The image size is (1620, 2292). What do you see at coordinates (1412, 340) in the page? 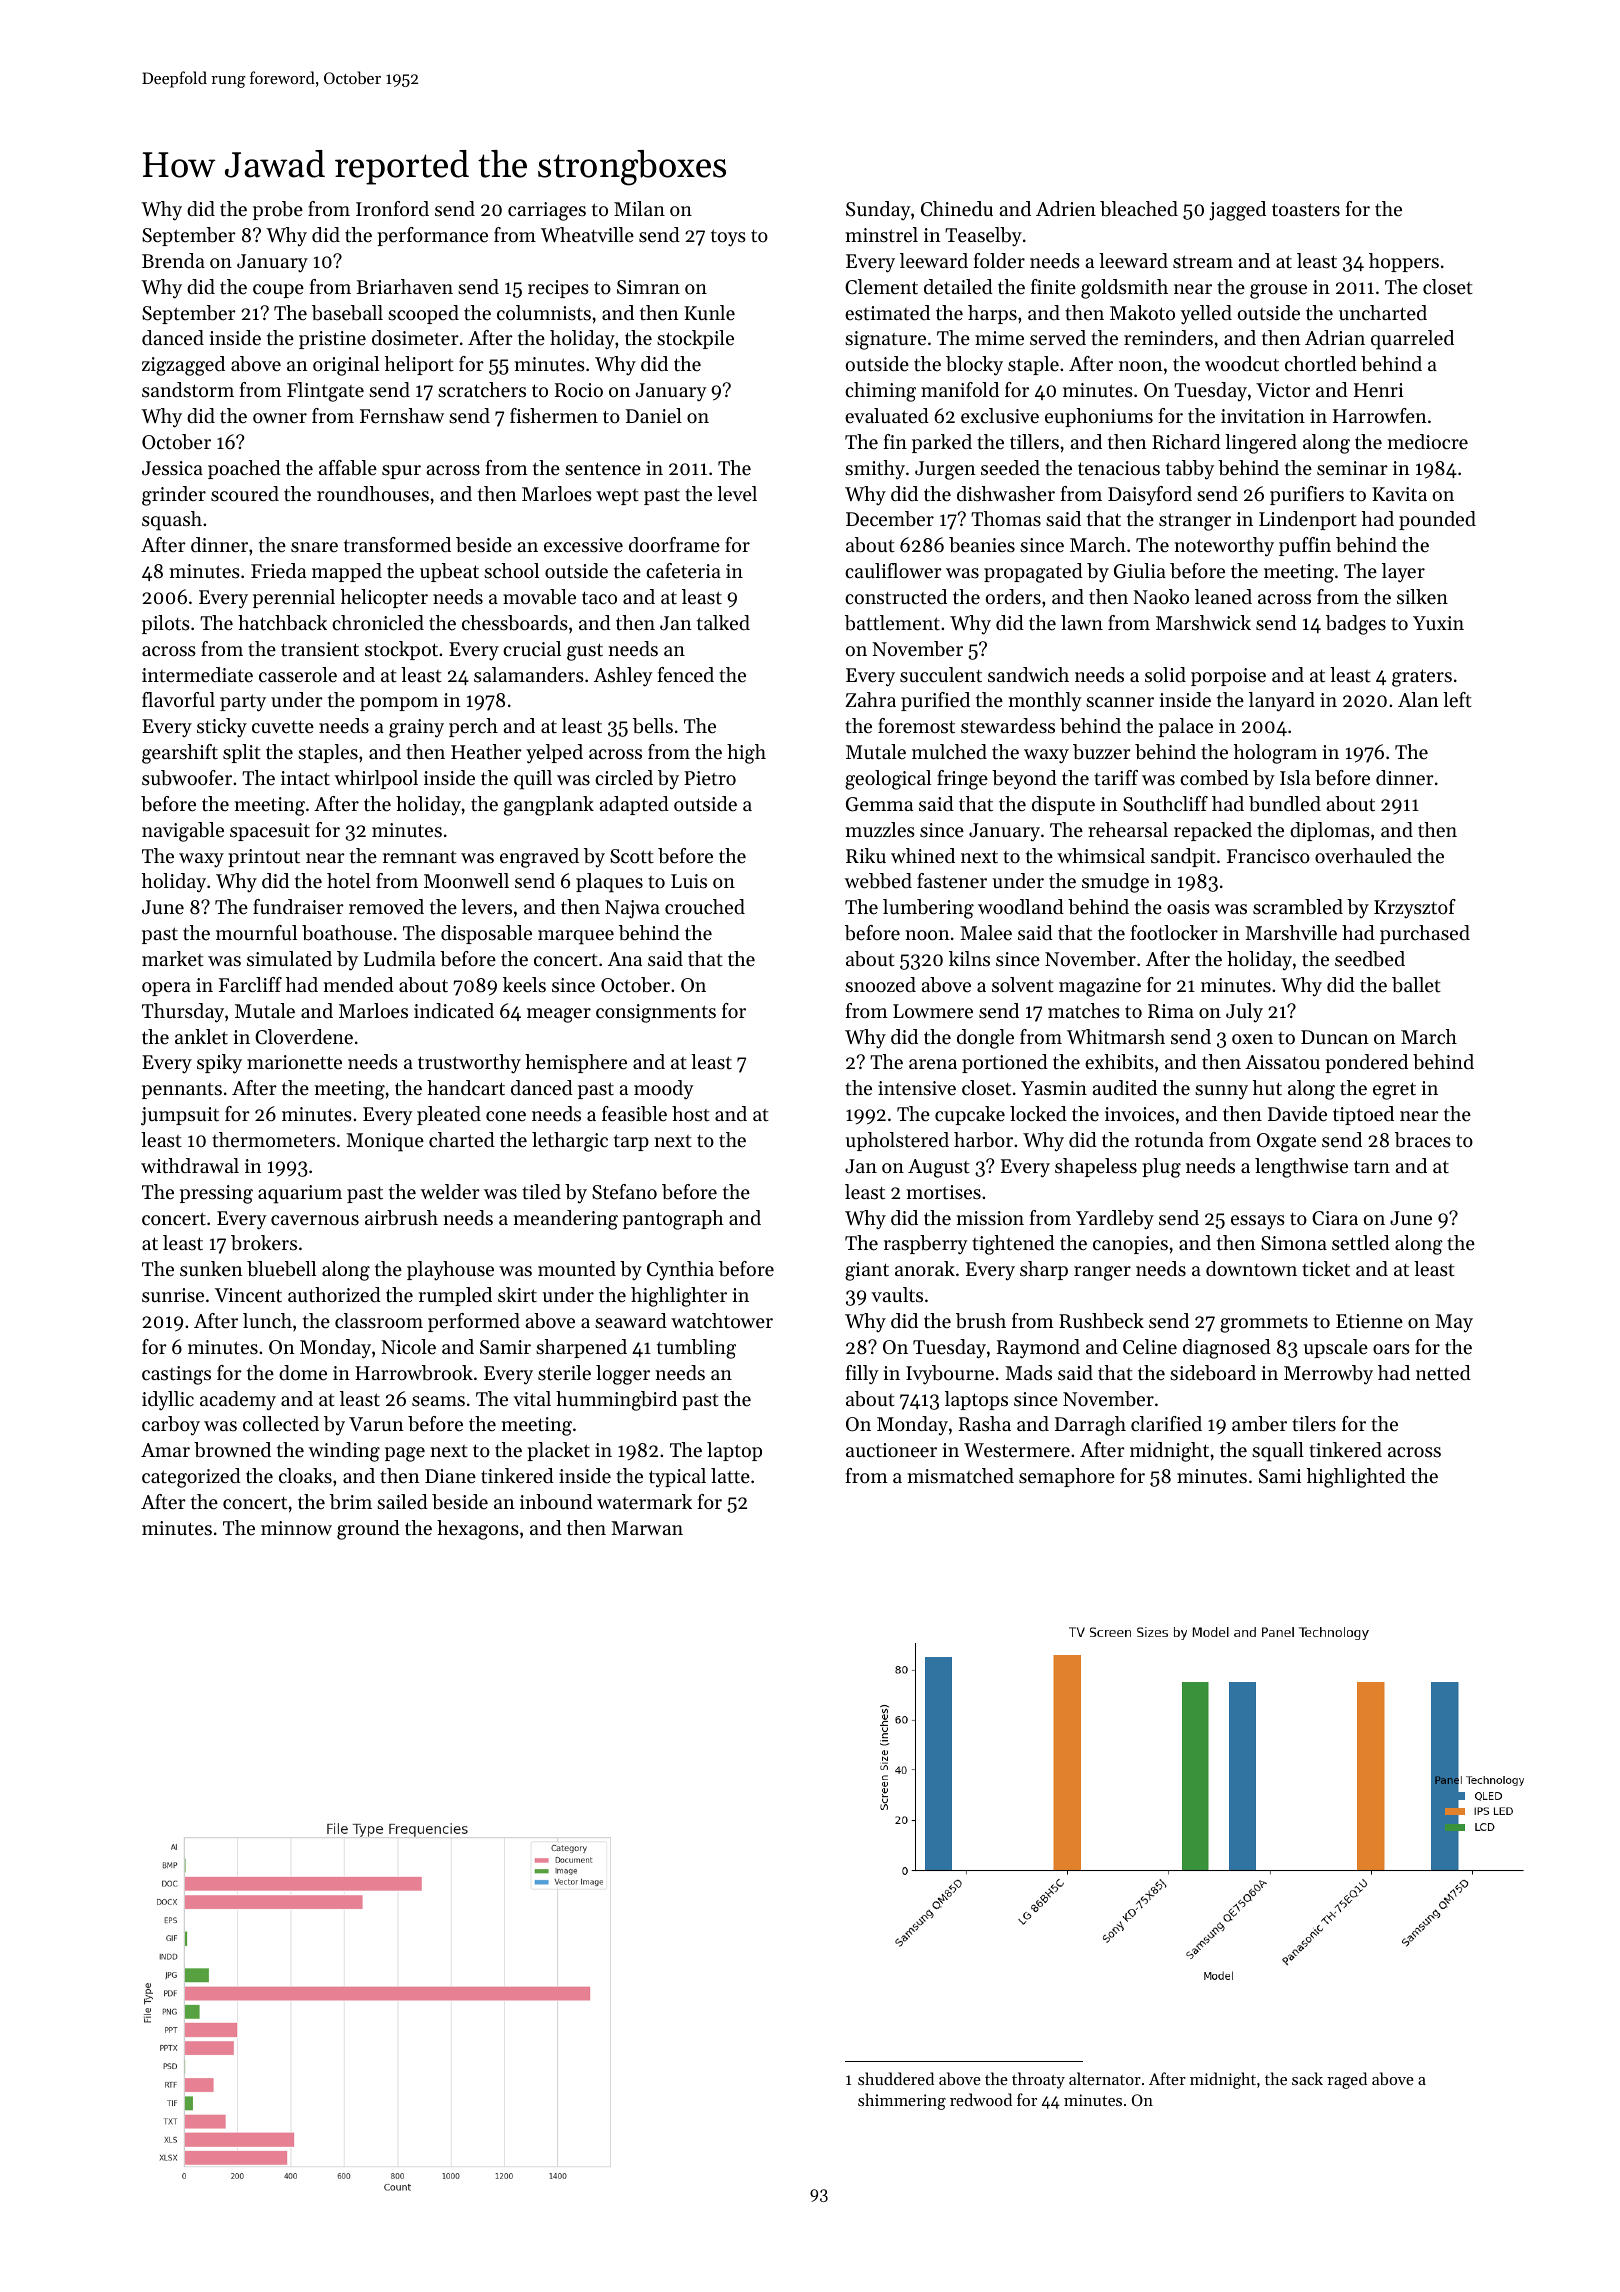
I see `quarreled` at bounding box center [1412, 340].
